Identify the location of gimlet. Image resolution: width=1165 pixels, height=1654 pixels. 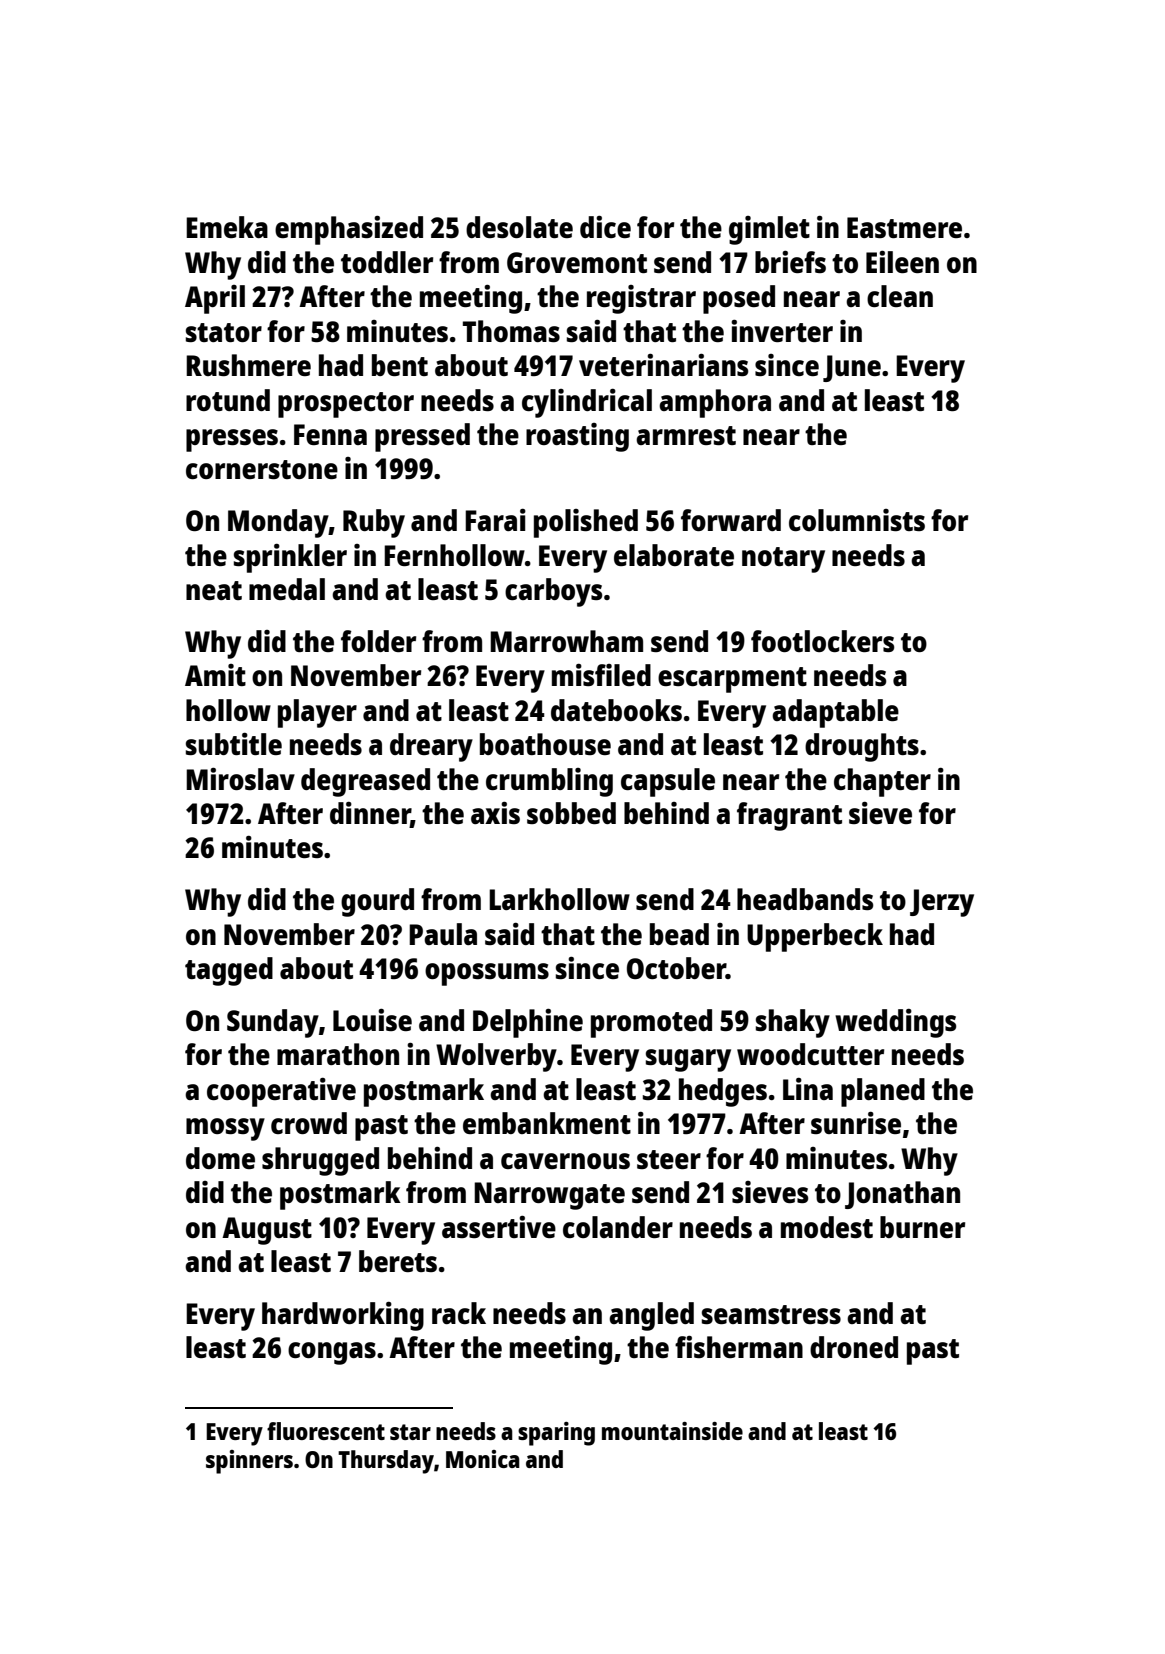
(769, 230).
